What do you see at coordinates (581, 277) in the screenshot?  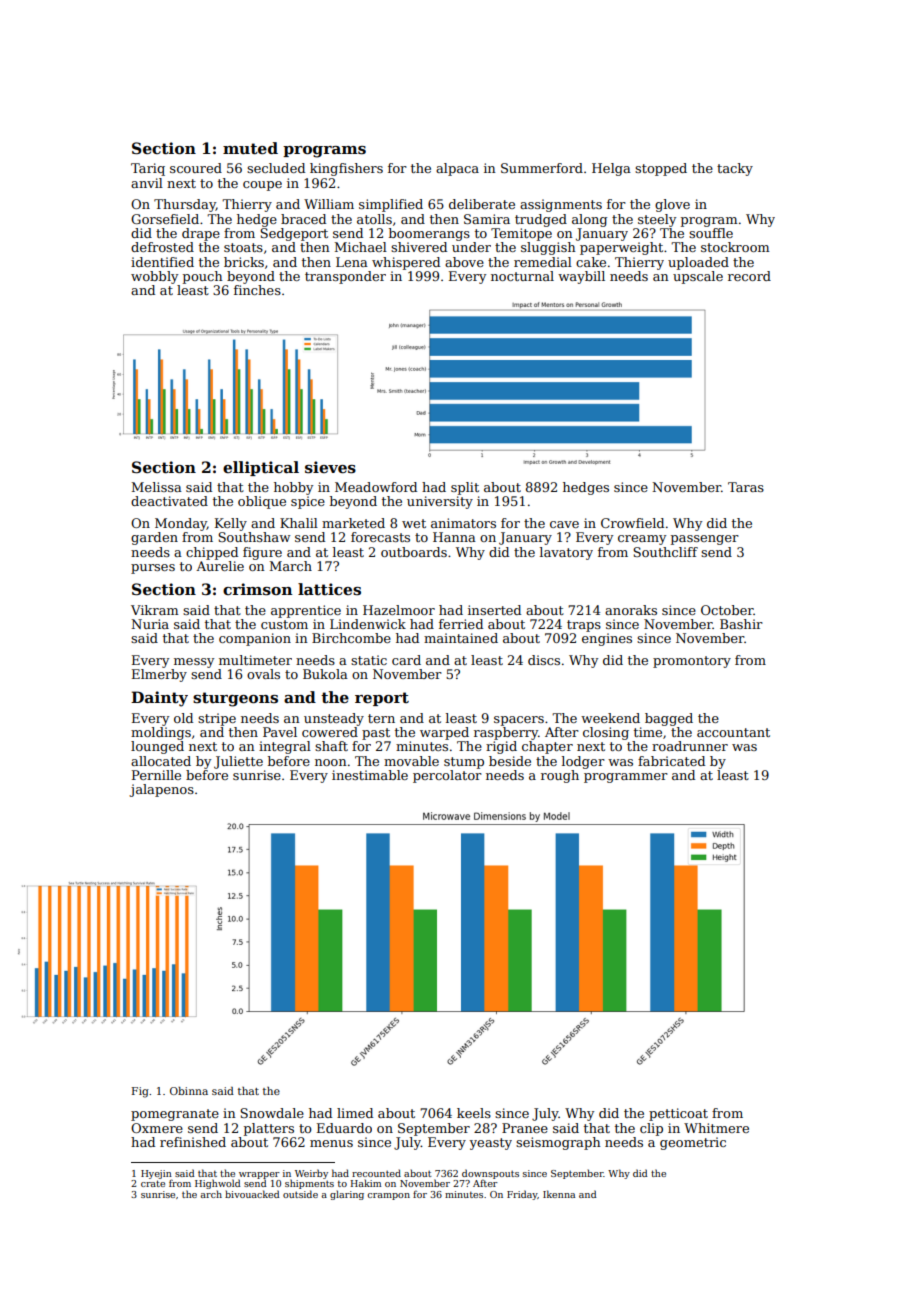 I see `waybill` at bounding box center [581, 277].
